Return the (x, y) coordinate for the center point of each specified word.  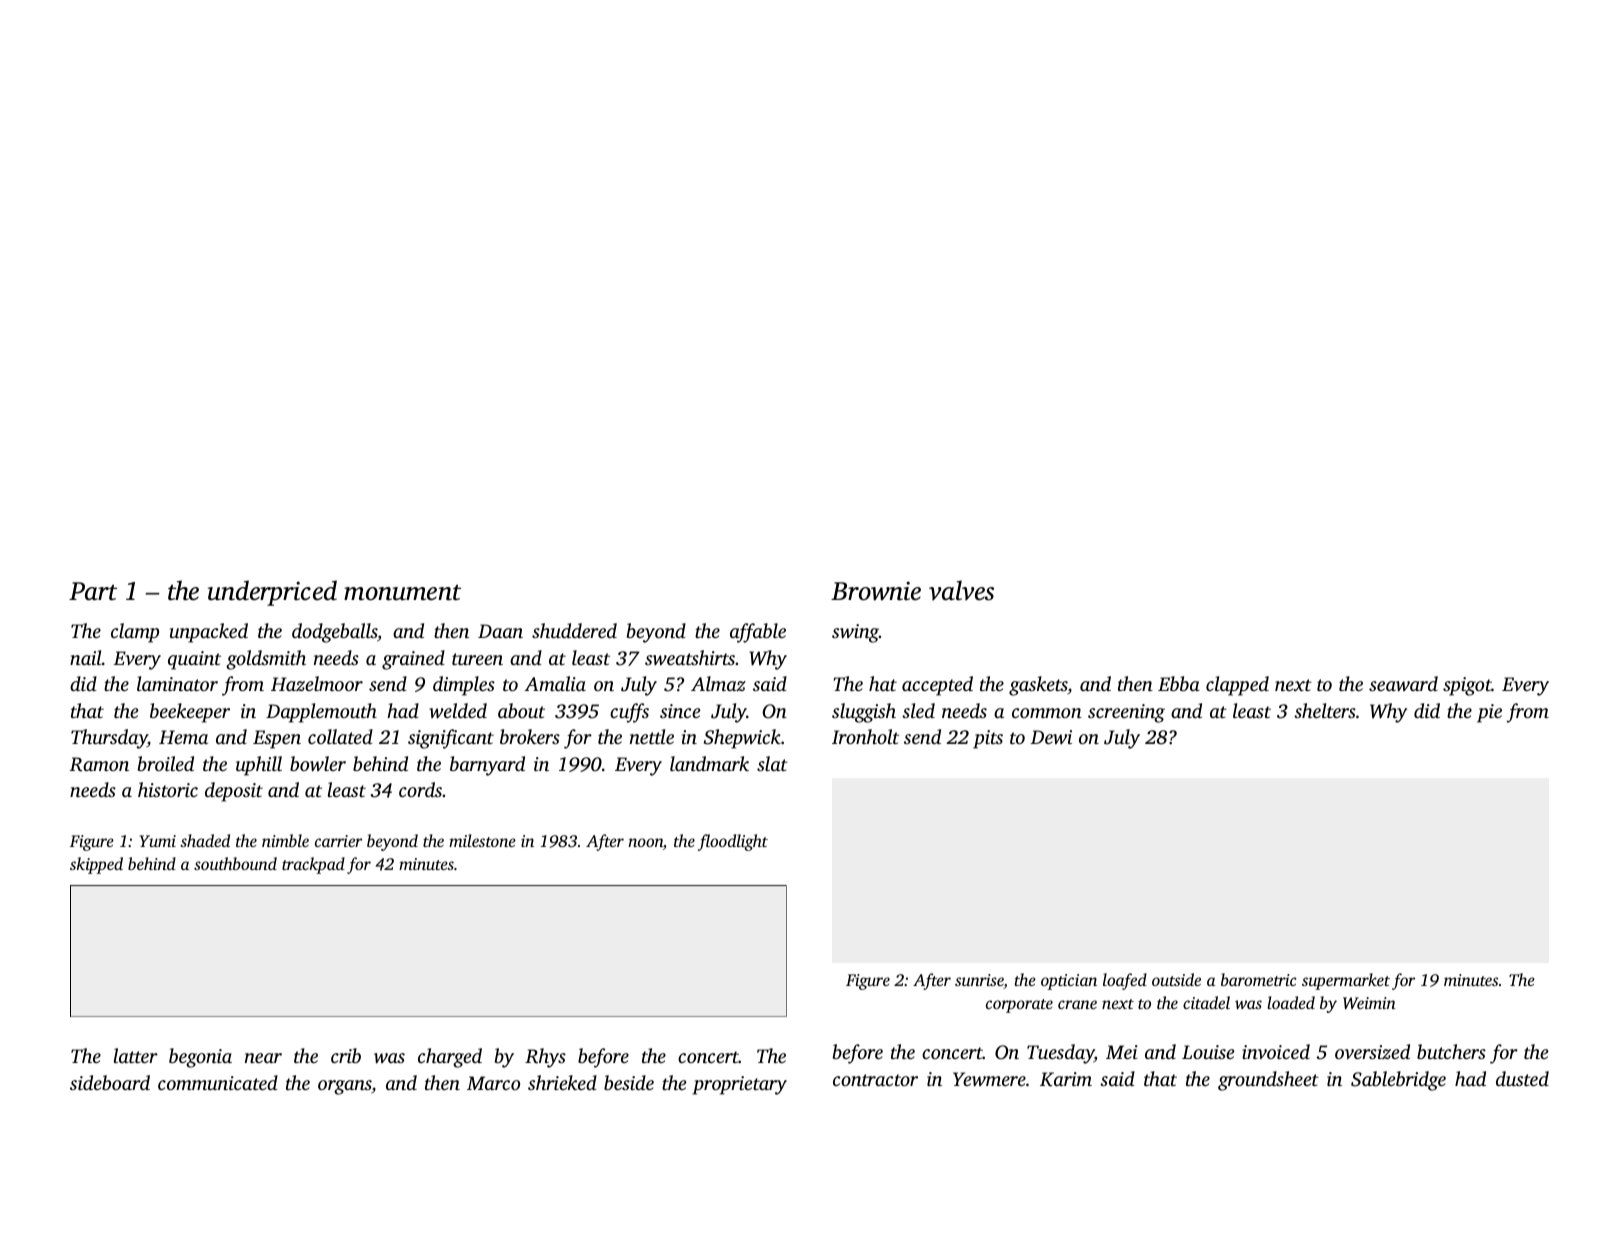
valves (961, 590)
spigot (1467, 686)
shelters (1325, 710)
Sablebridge (1398, 1081)
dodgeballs (334, 633)
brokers (530, 736)
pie (1489, 713)
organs (345, 1087)
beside (629, 1082)
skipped (96, 865)
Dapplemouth (321, 713)
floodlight (733, 842)
